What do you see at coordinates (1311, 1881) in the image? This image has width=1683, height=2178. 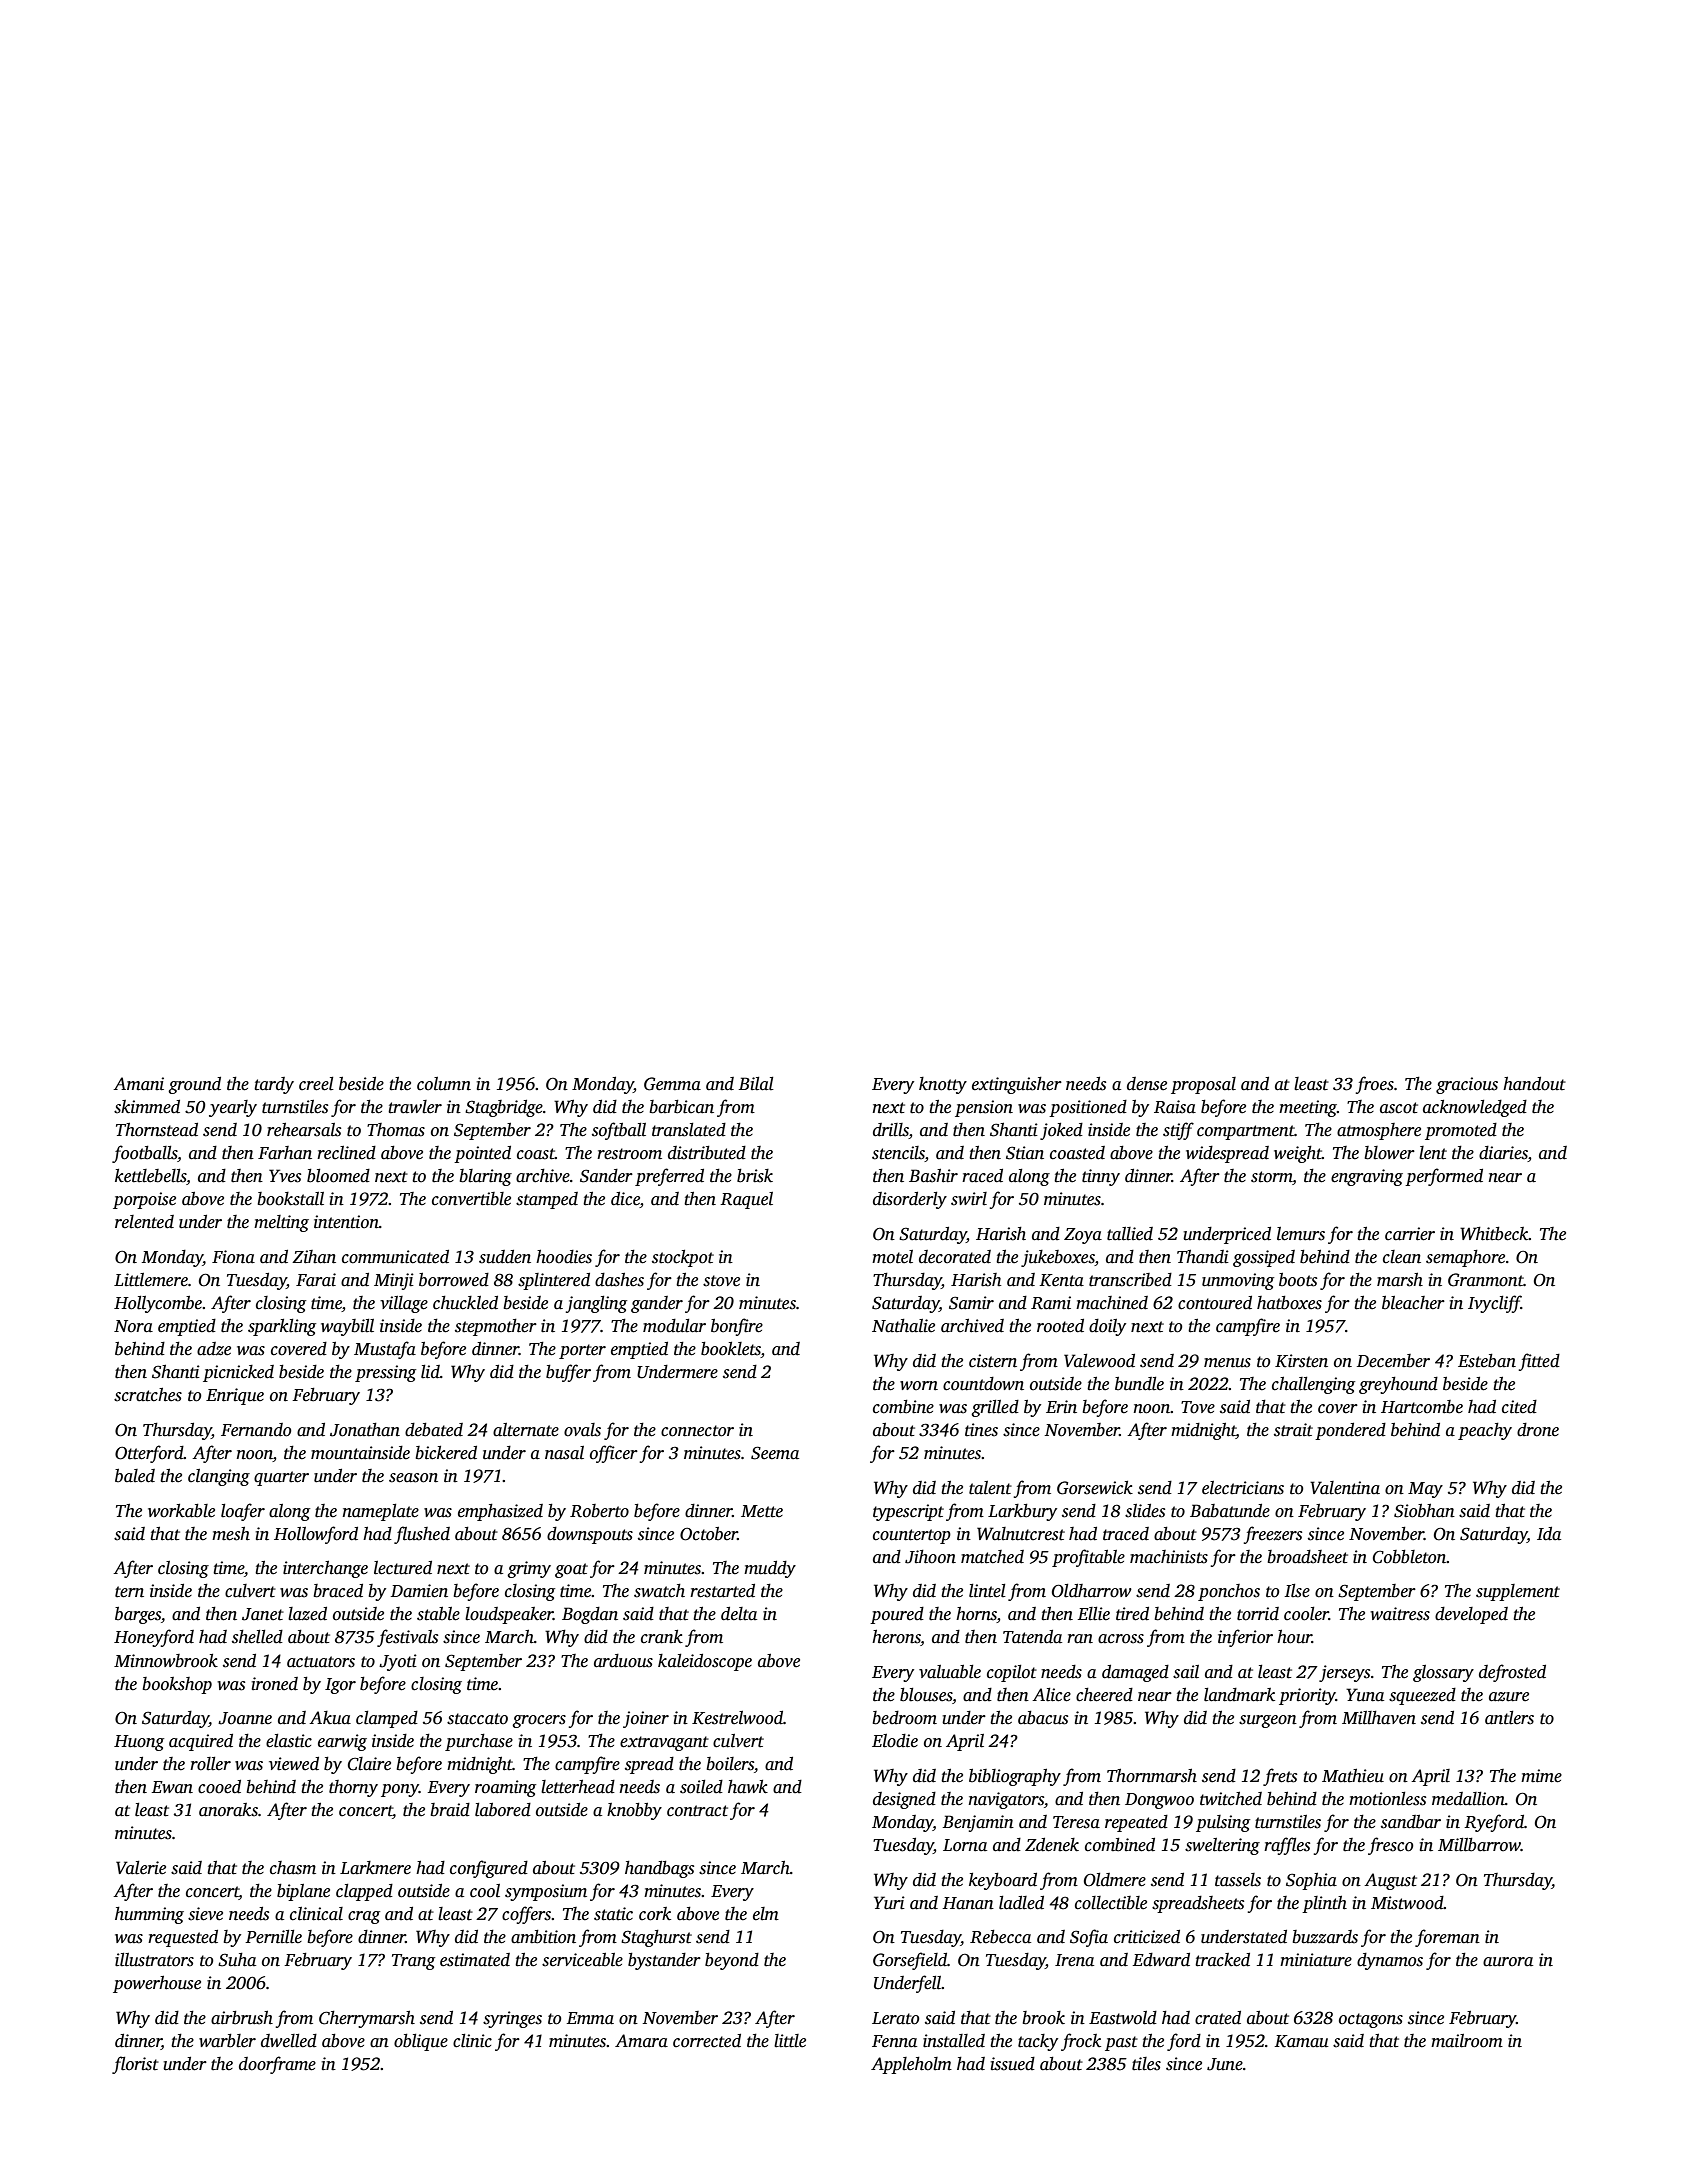 I see `Sophia` at bounding box center [1311, 1881].
